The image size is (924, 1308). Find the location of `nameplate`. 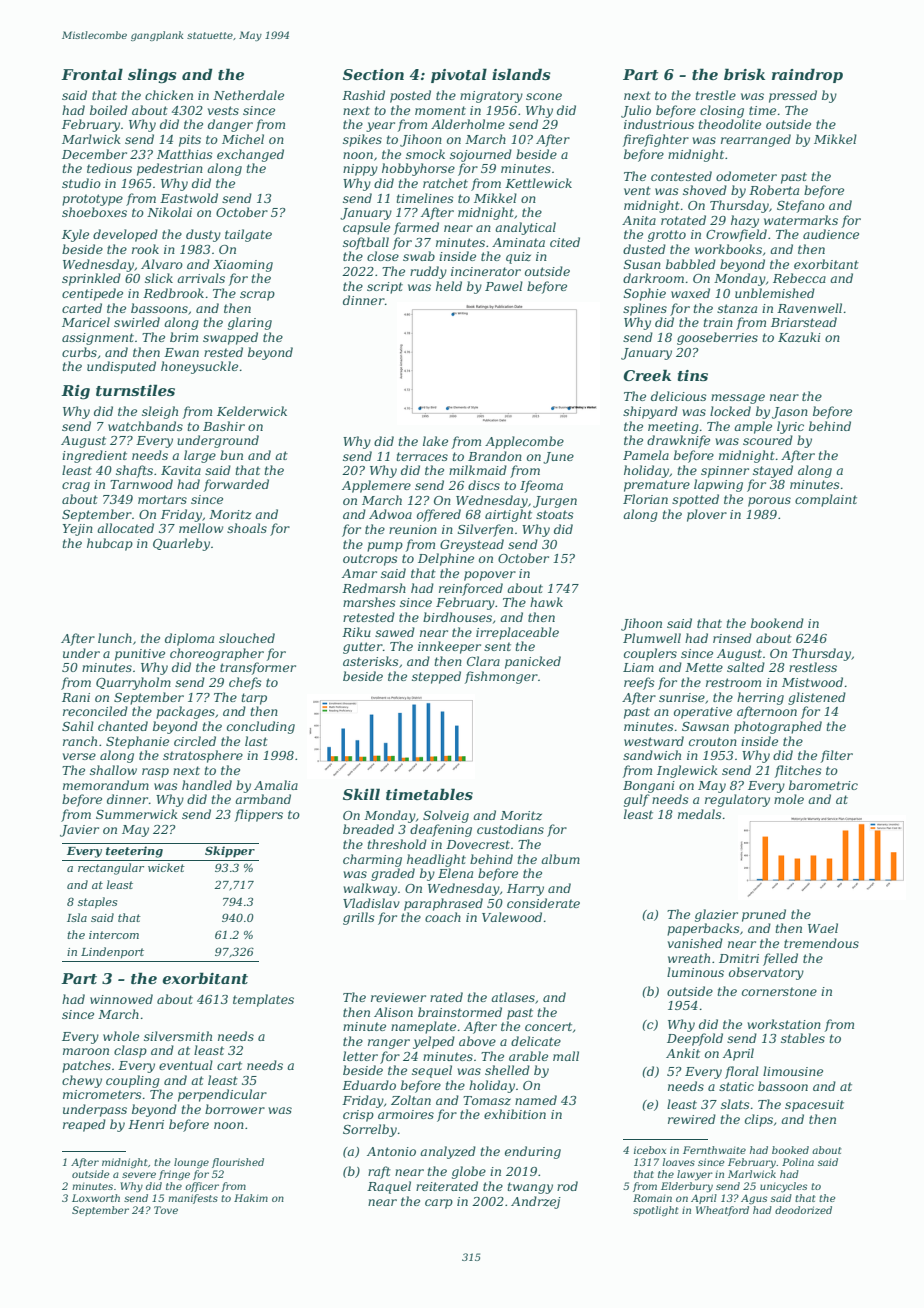

nameplate is located at coordinates (423, 1027).
